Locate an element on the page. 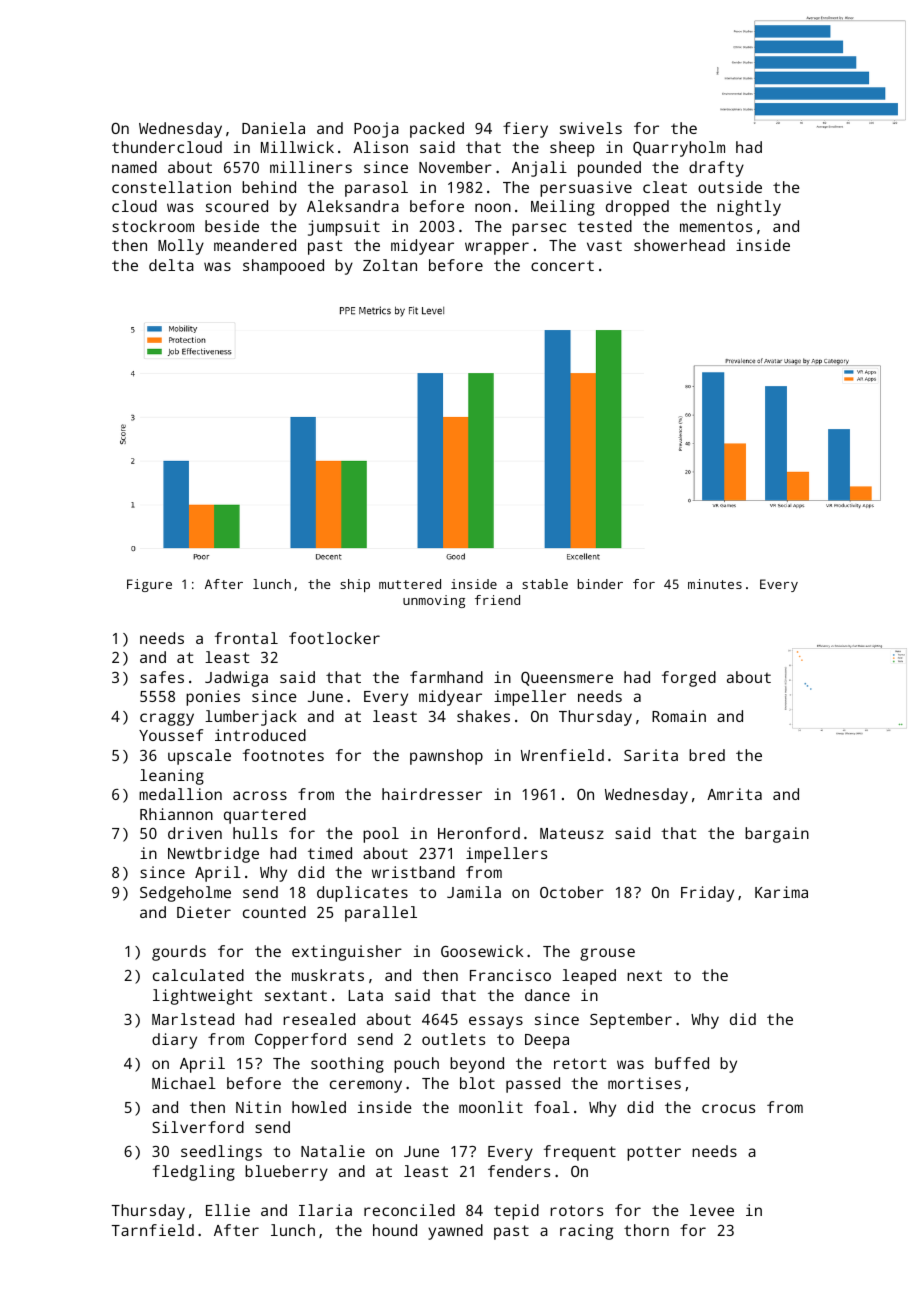  drafty is located at coordinates (716, 169).
